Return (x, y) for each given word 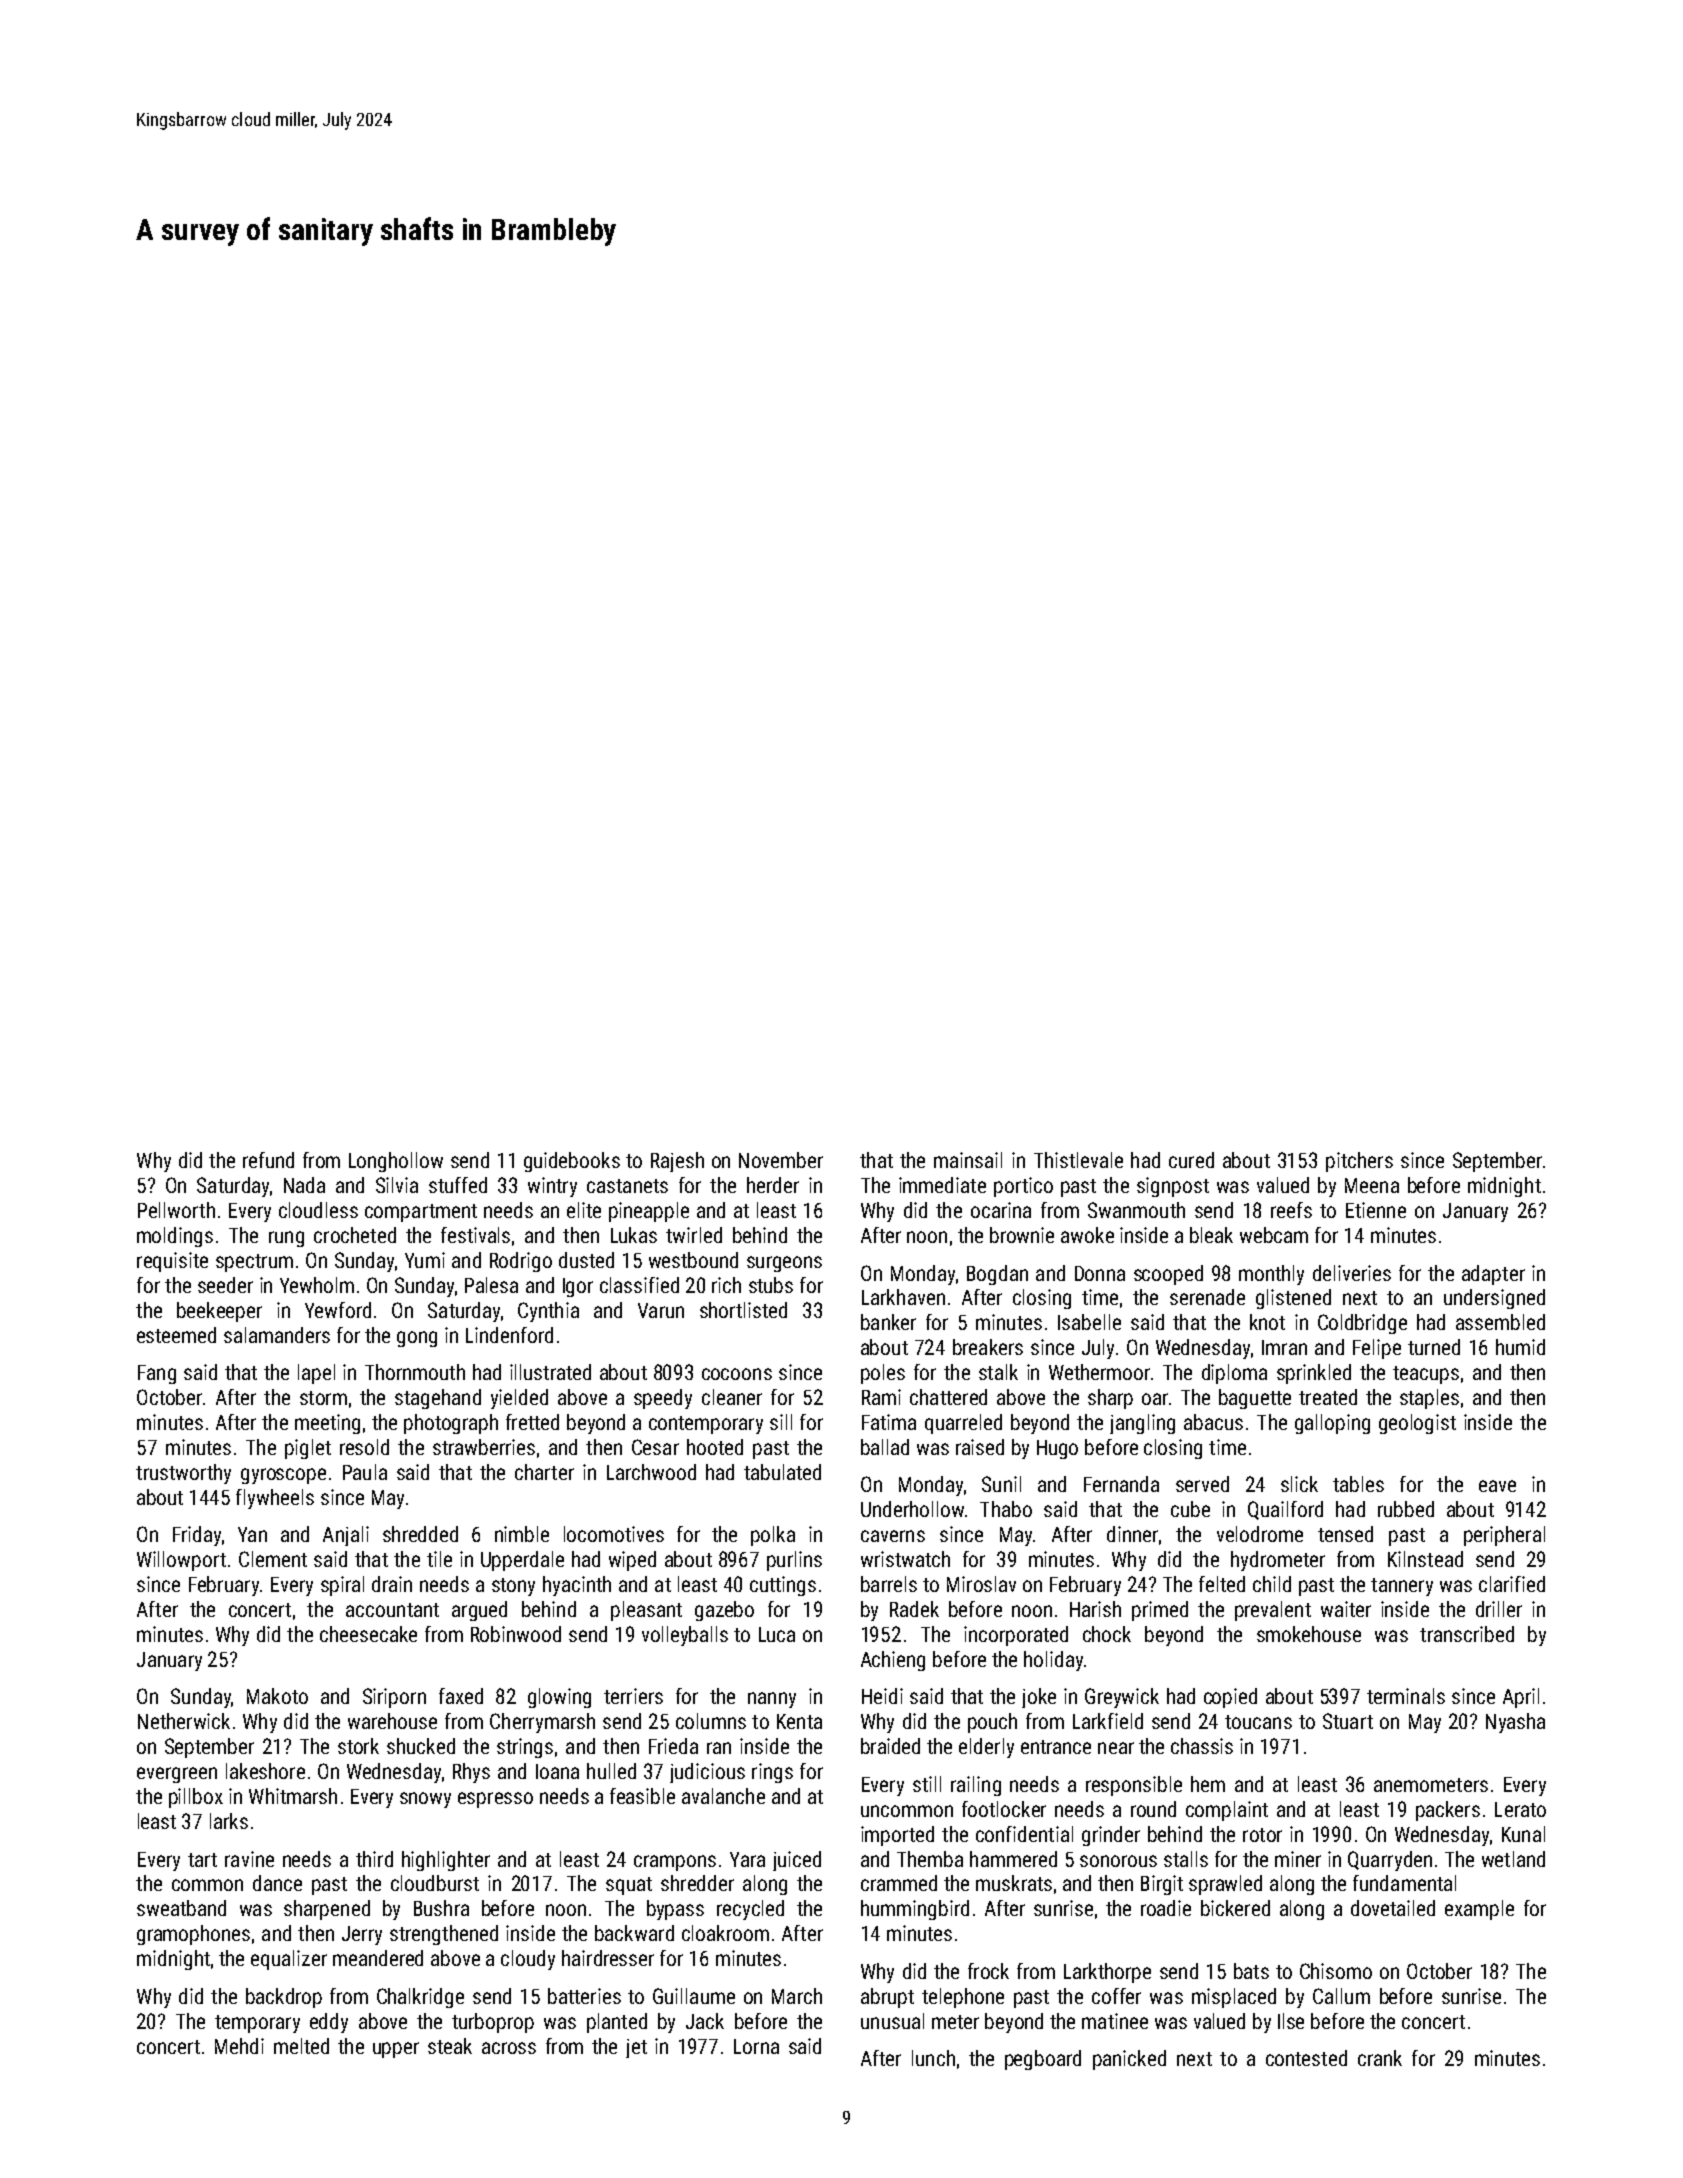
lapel (316, 1374)
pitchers (1359, 1162)
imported (897, 1836)
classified (639, 1285)
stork (358, 1746)
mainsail (968, 1160)
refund (268, 1160)
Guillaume (694, 1996)
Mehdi (239, 2046)
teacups (1426, 1375)
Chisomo (1336, 1971)
